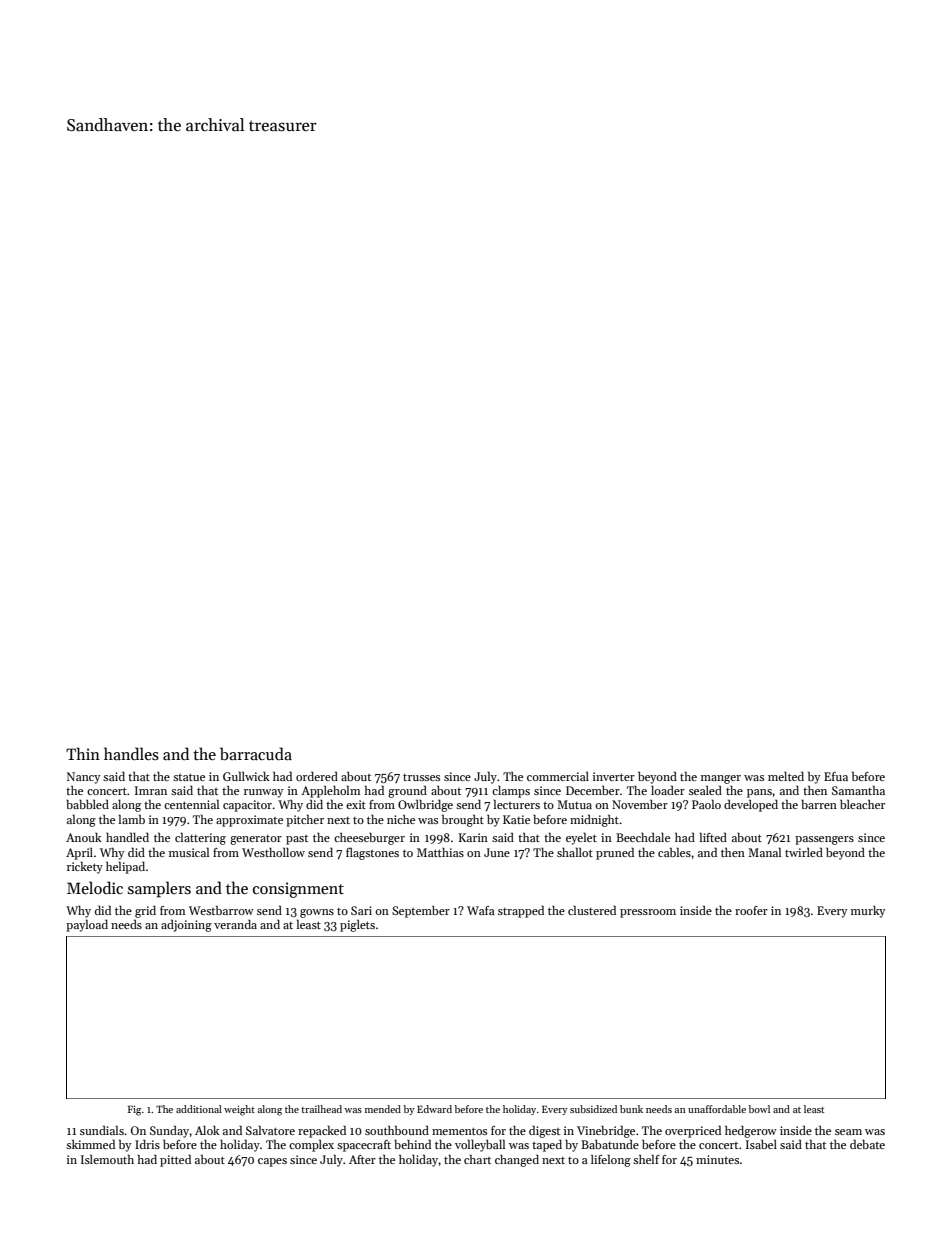 Image resolution: width=952 pixels, height=1233 pixels. What do you see at coordinates (189, 777) in the image?
I see `statue` at bounding box center [189, 777].
